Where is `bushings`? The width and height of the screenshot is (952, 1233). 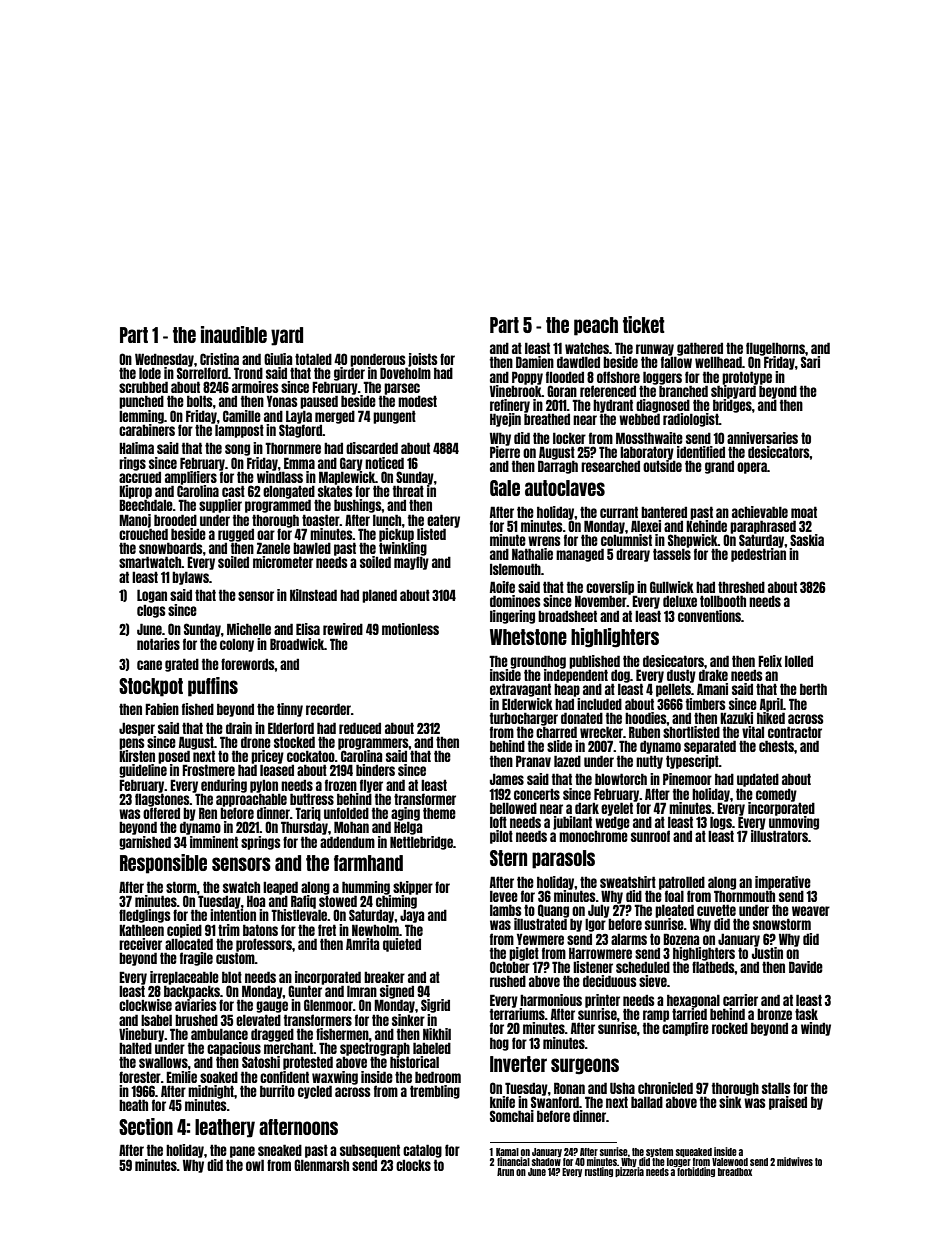 bushings is located at coordinates (358, 506).
